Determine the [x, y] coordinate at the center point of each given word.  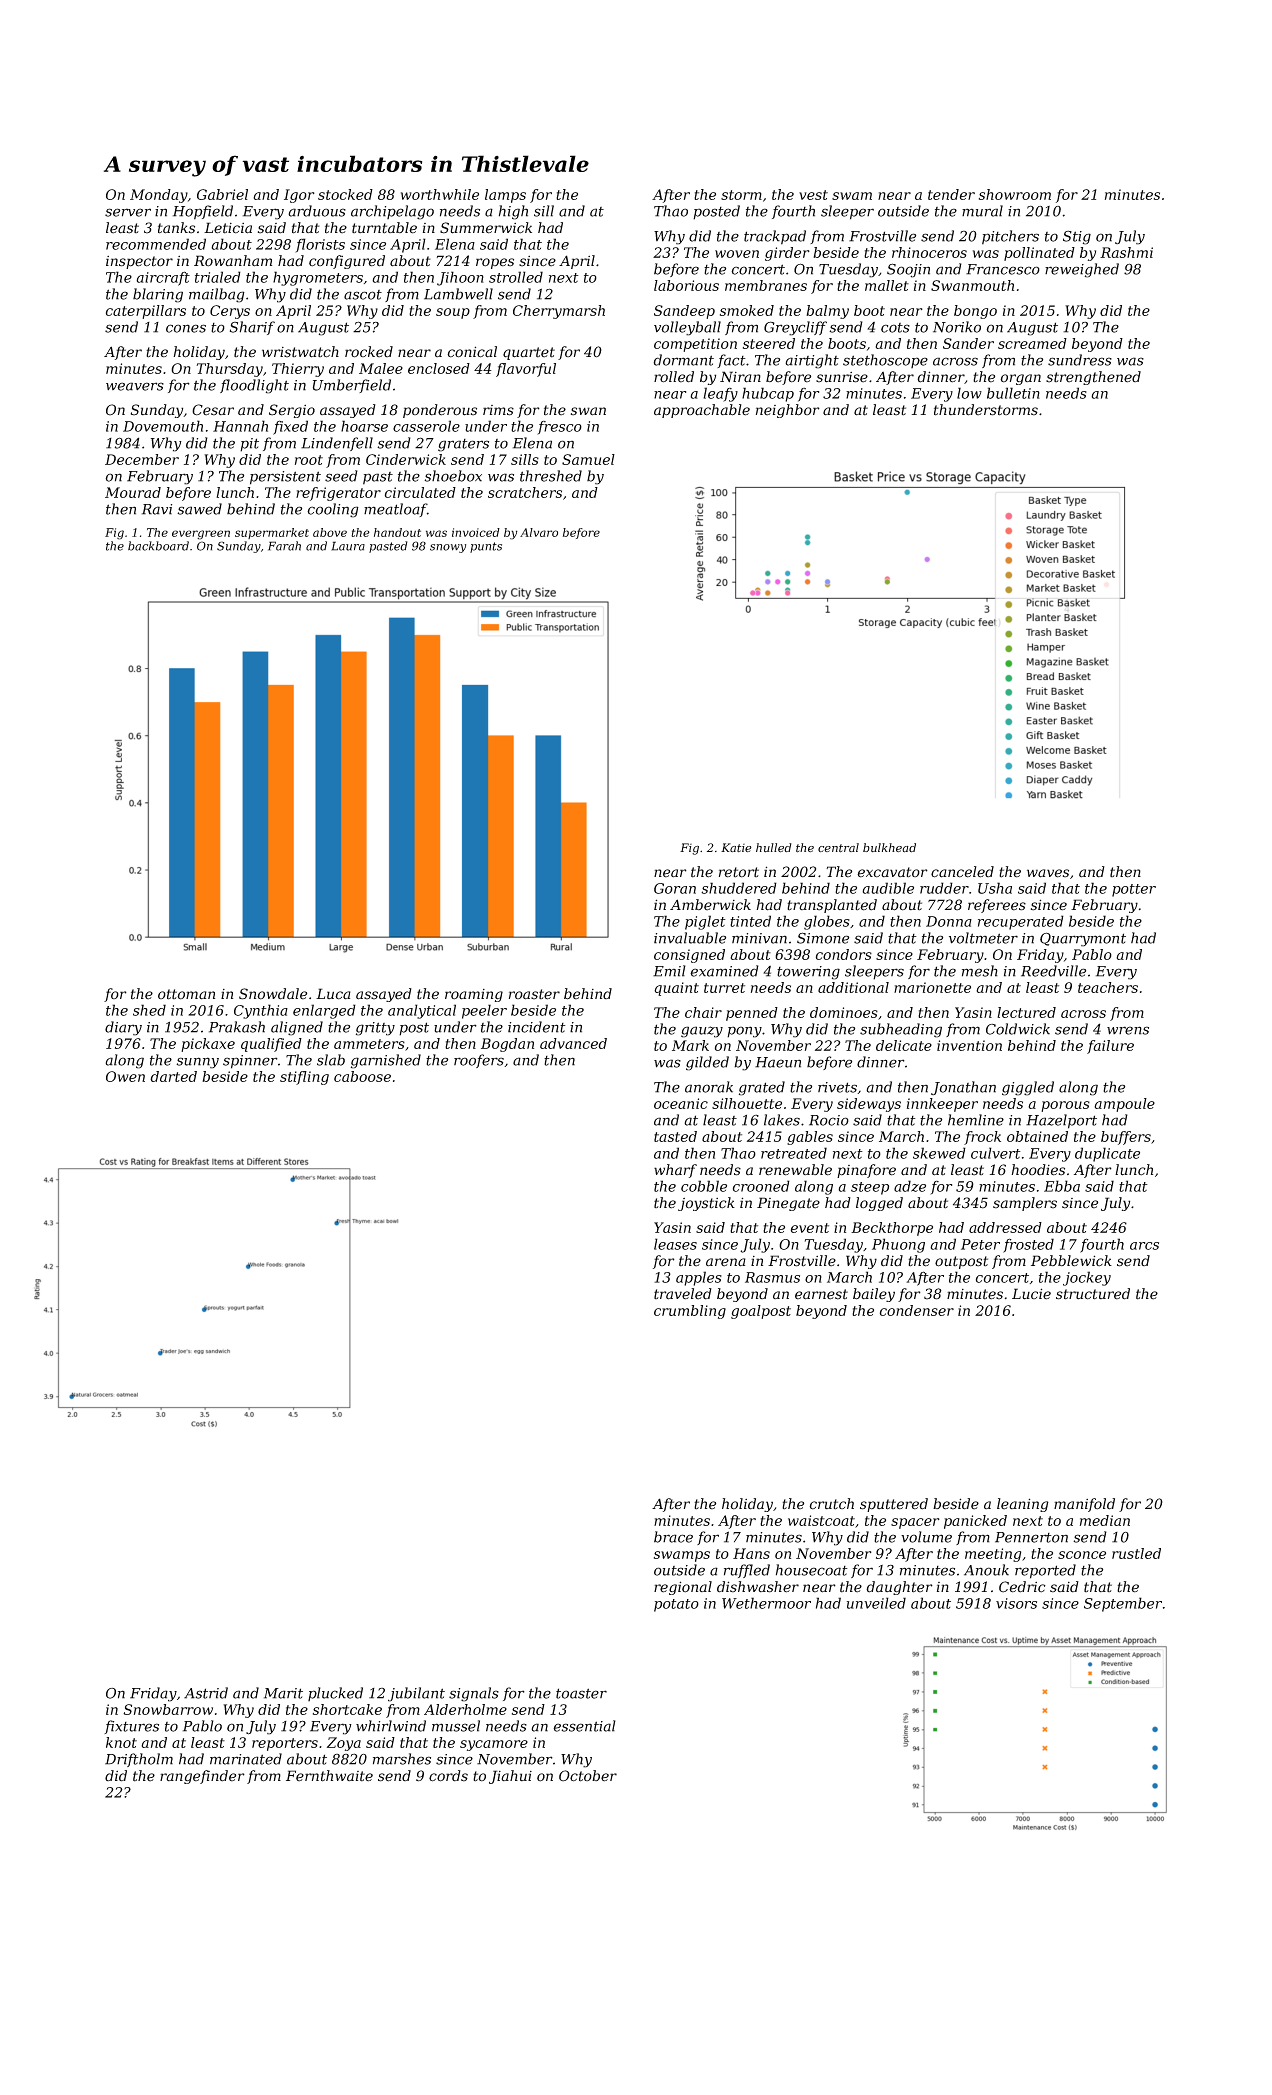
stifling [304, 1078]
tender [951, 194]
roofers [479, 1061]
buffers [1126, 1138]
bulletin [1013, 393]
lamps [505, 196]
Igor [299, 196]
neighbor [788, 411]
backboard [158, 546]
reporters [285, 1744]
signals [474, 1694]
